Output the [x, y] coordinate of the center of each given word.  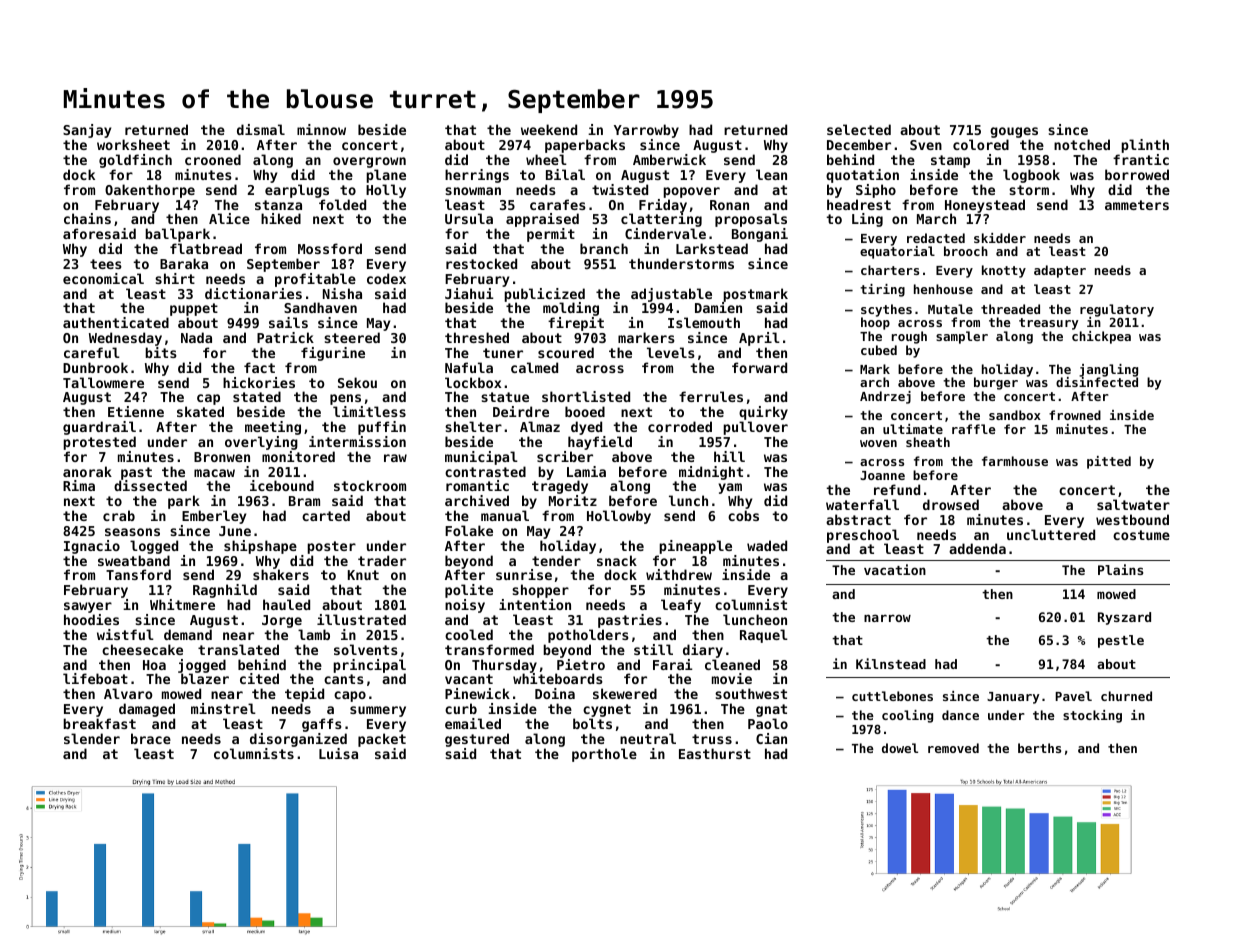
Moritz [573, 500]
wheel [546, 159]
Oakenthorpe [150, 191]
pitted [1109, 462]
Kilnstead [891, 663]
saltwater [1133, 504]
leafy [681, 606]
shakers [281, 575]
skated [200, 412]
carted [326, 515]
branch [604, 248]
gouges [1014, 133]
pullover [755, 428]
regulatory [1117, 310]
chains [87, 218]
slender [92, 738]
